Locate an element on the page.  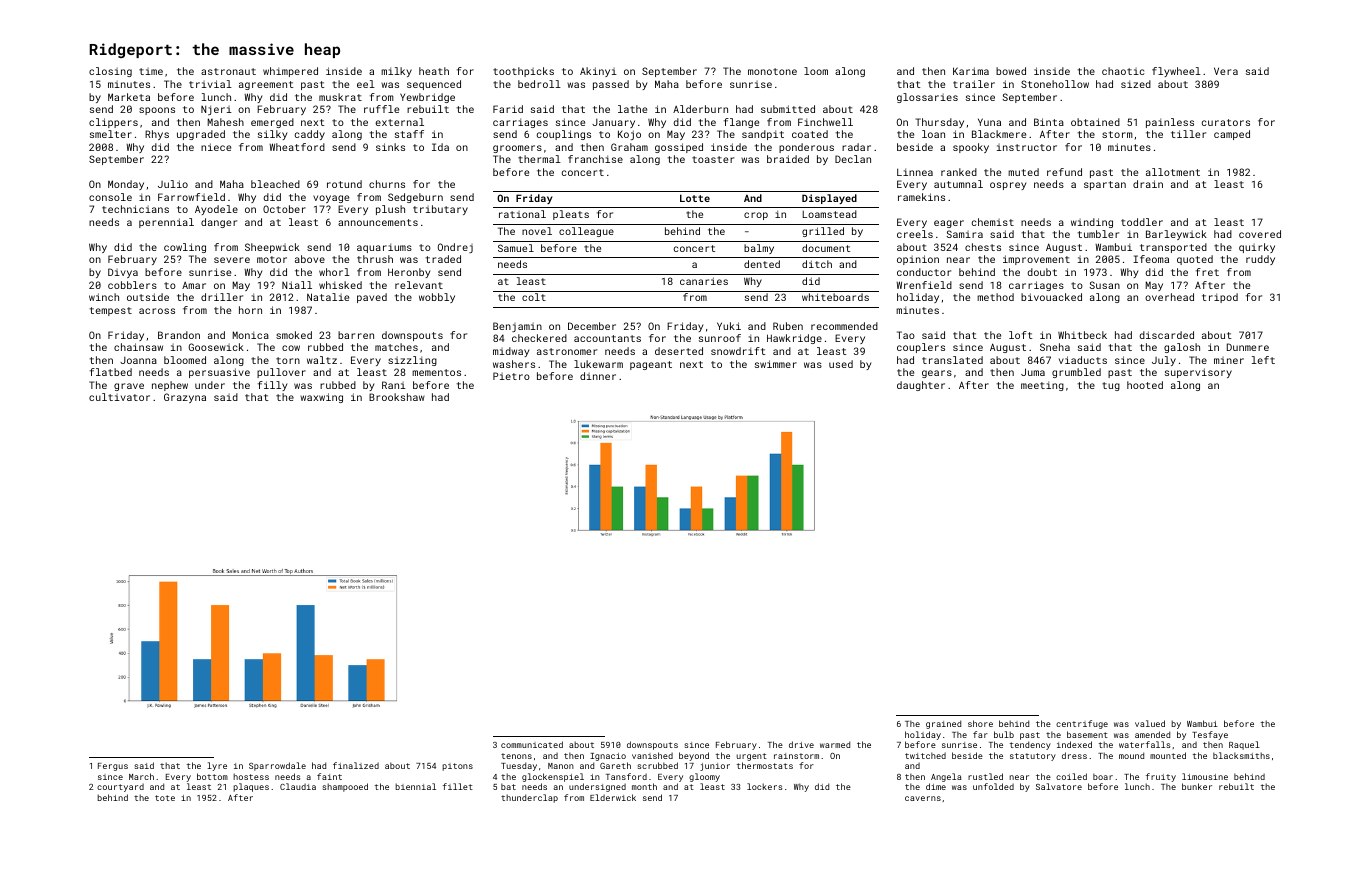
Dunmere is located at coordinates (1248, 347).
